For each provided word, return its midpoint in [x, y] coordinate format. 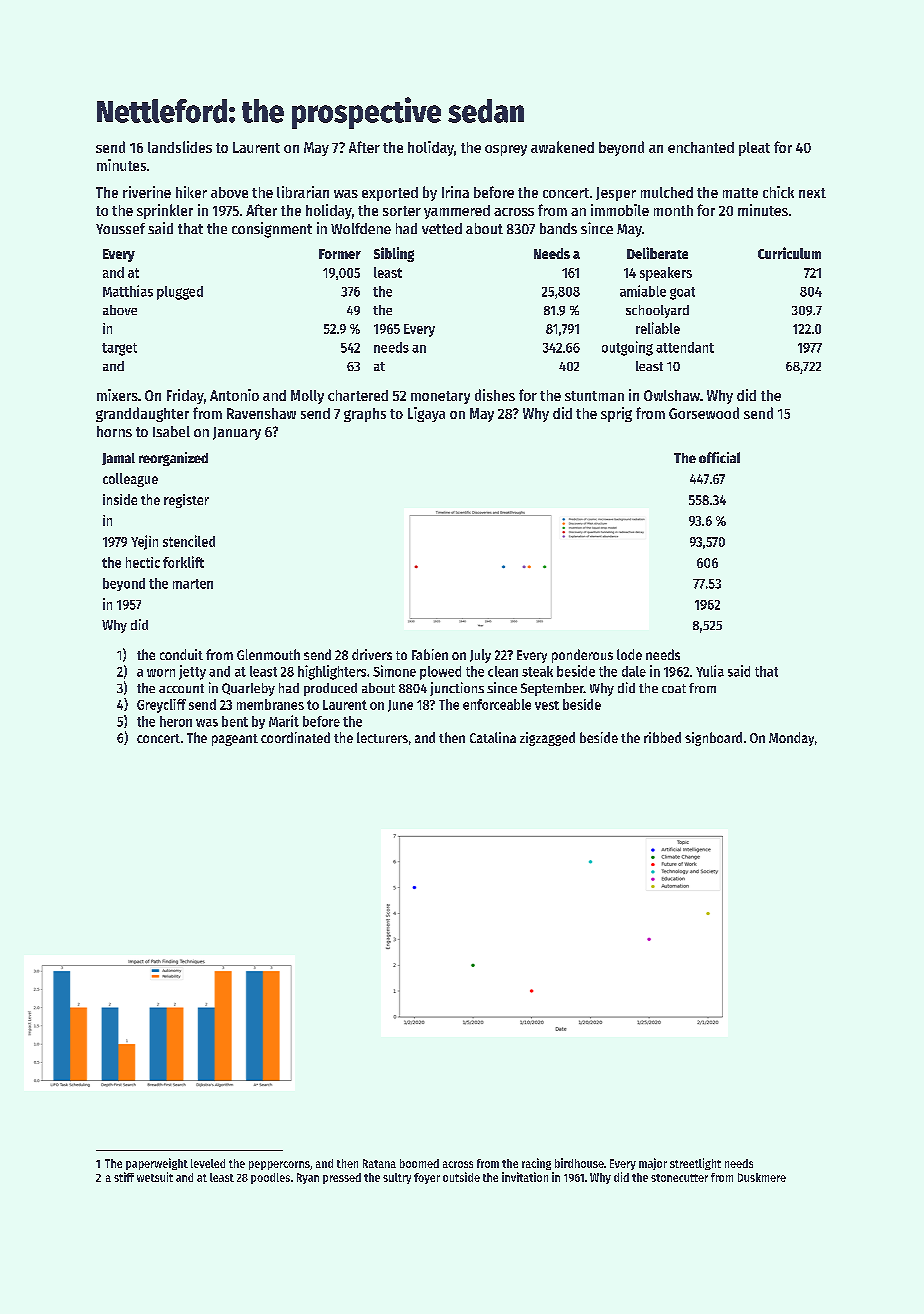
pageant [235, 740]
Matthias [128, 291]
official [719, 457]
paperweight [157, 1164]
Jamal [118, 459]
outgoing [627, 348]
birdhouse [579, 1163]
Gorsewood [704, 413]
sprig [616, 414]
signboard [713, 739]
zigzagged [547, 739]
